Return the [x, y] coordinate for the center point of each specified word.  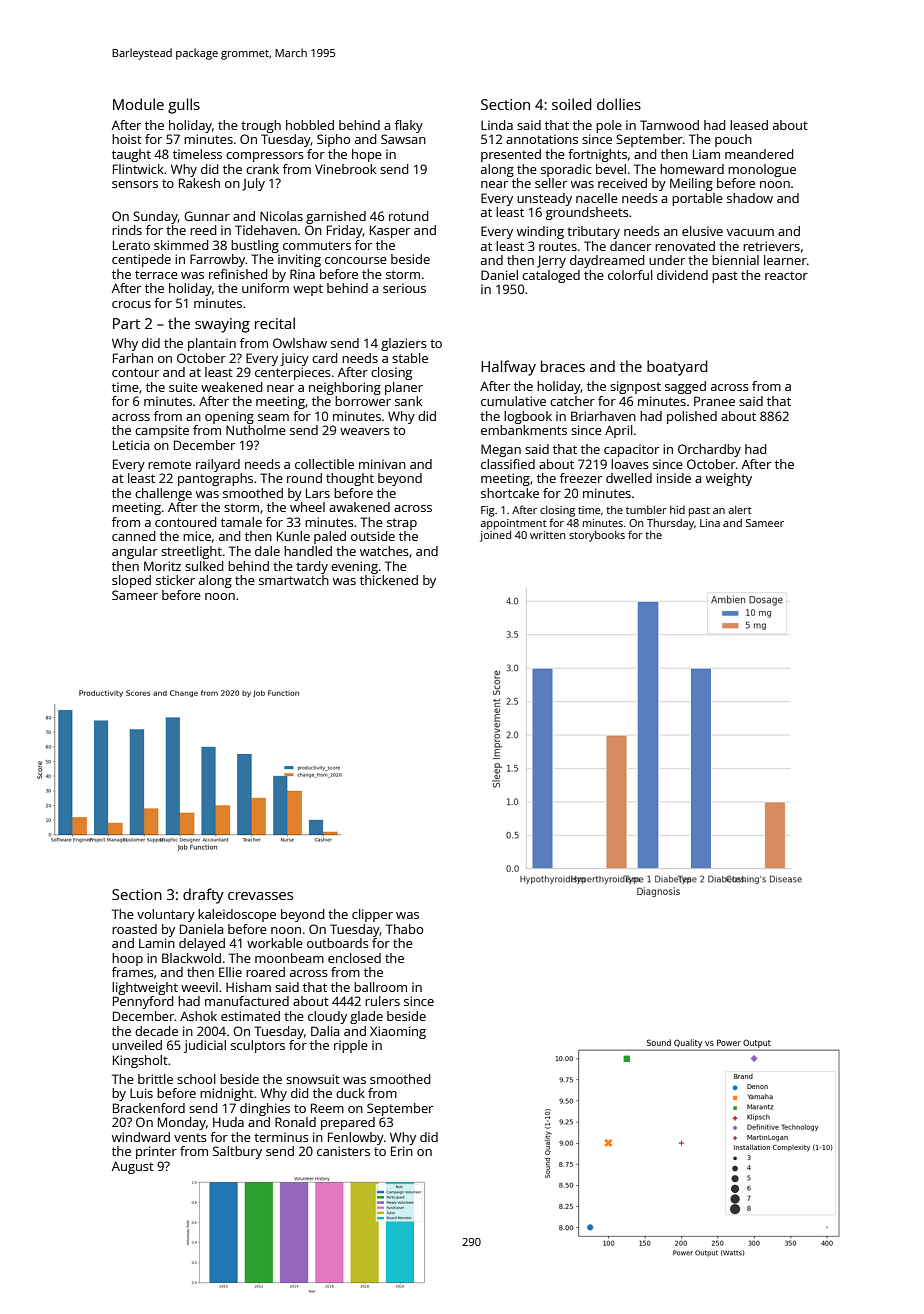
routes [558, 246]
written [547, 535]
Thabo [404, 929]
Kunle [293, 536]
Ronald [295, 1122]
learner [785, 260]
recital [275, 323]
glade [366, 1017]
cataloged [551, 276]
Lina [710, 523]
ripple [351, 1046]
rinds [127, 230]
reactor [786, 275]
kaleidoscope [237, 915]
